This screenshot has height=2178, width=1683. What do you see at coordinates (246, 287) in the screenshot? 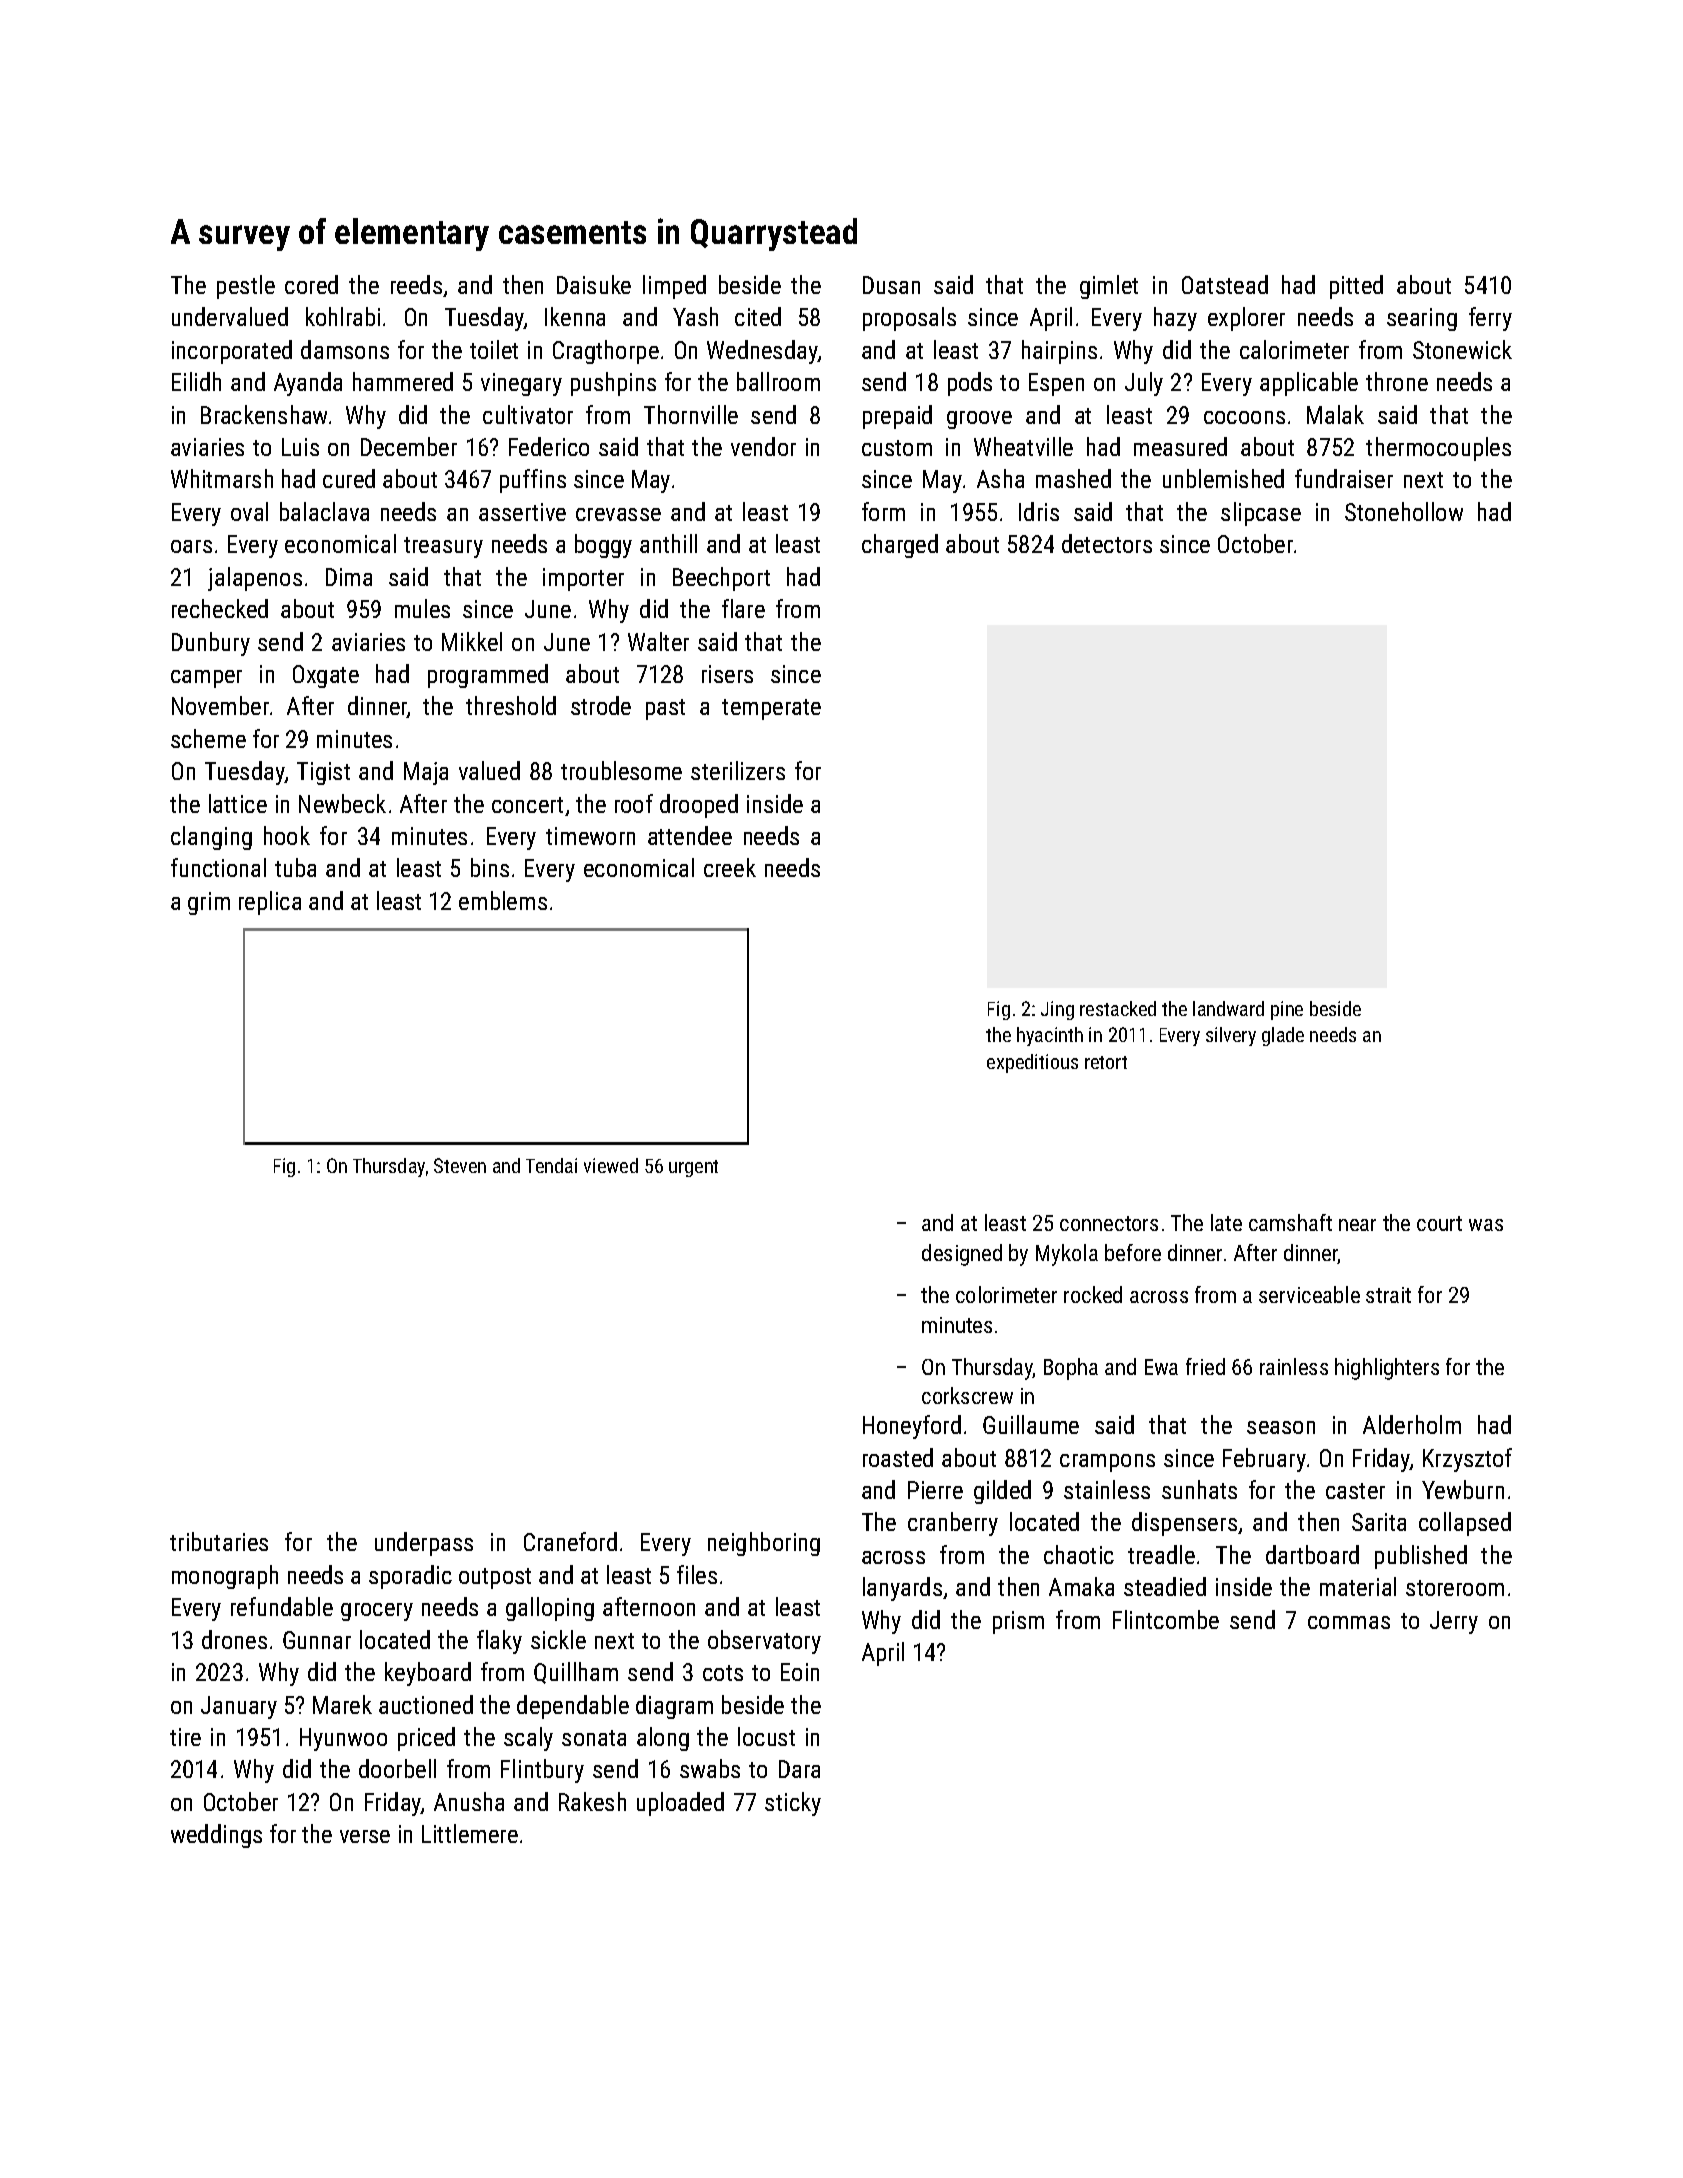
I see `pestle` at bounding box center [246, 287].
